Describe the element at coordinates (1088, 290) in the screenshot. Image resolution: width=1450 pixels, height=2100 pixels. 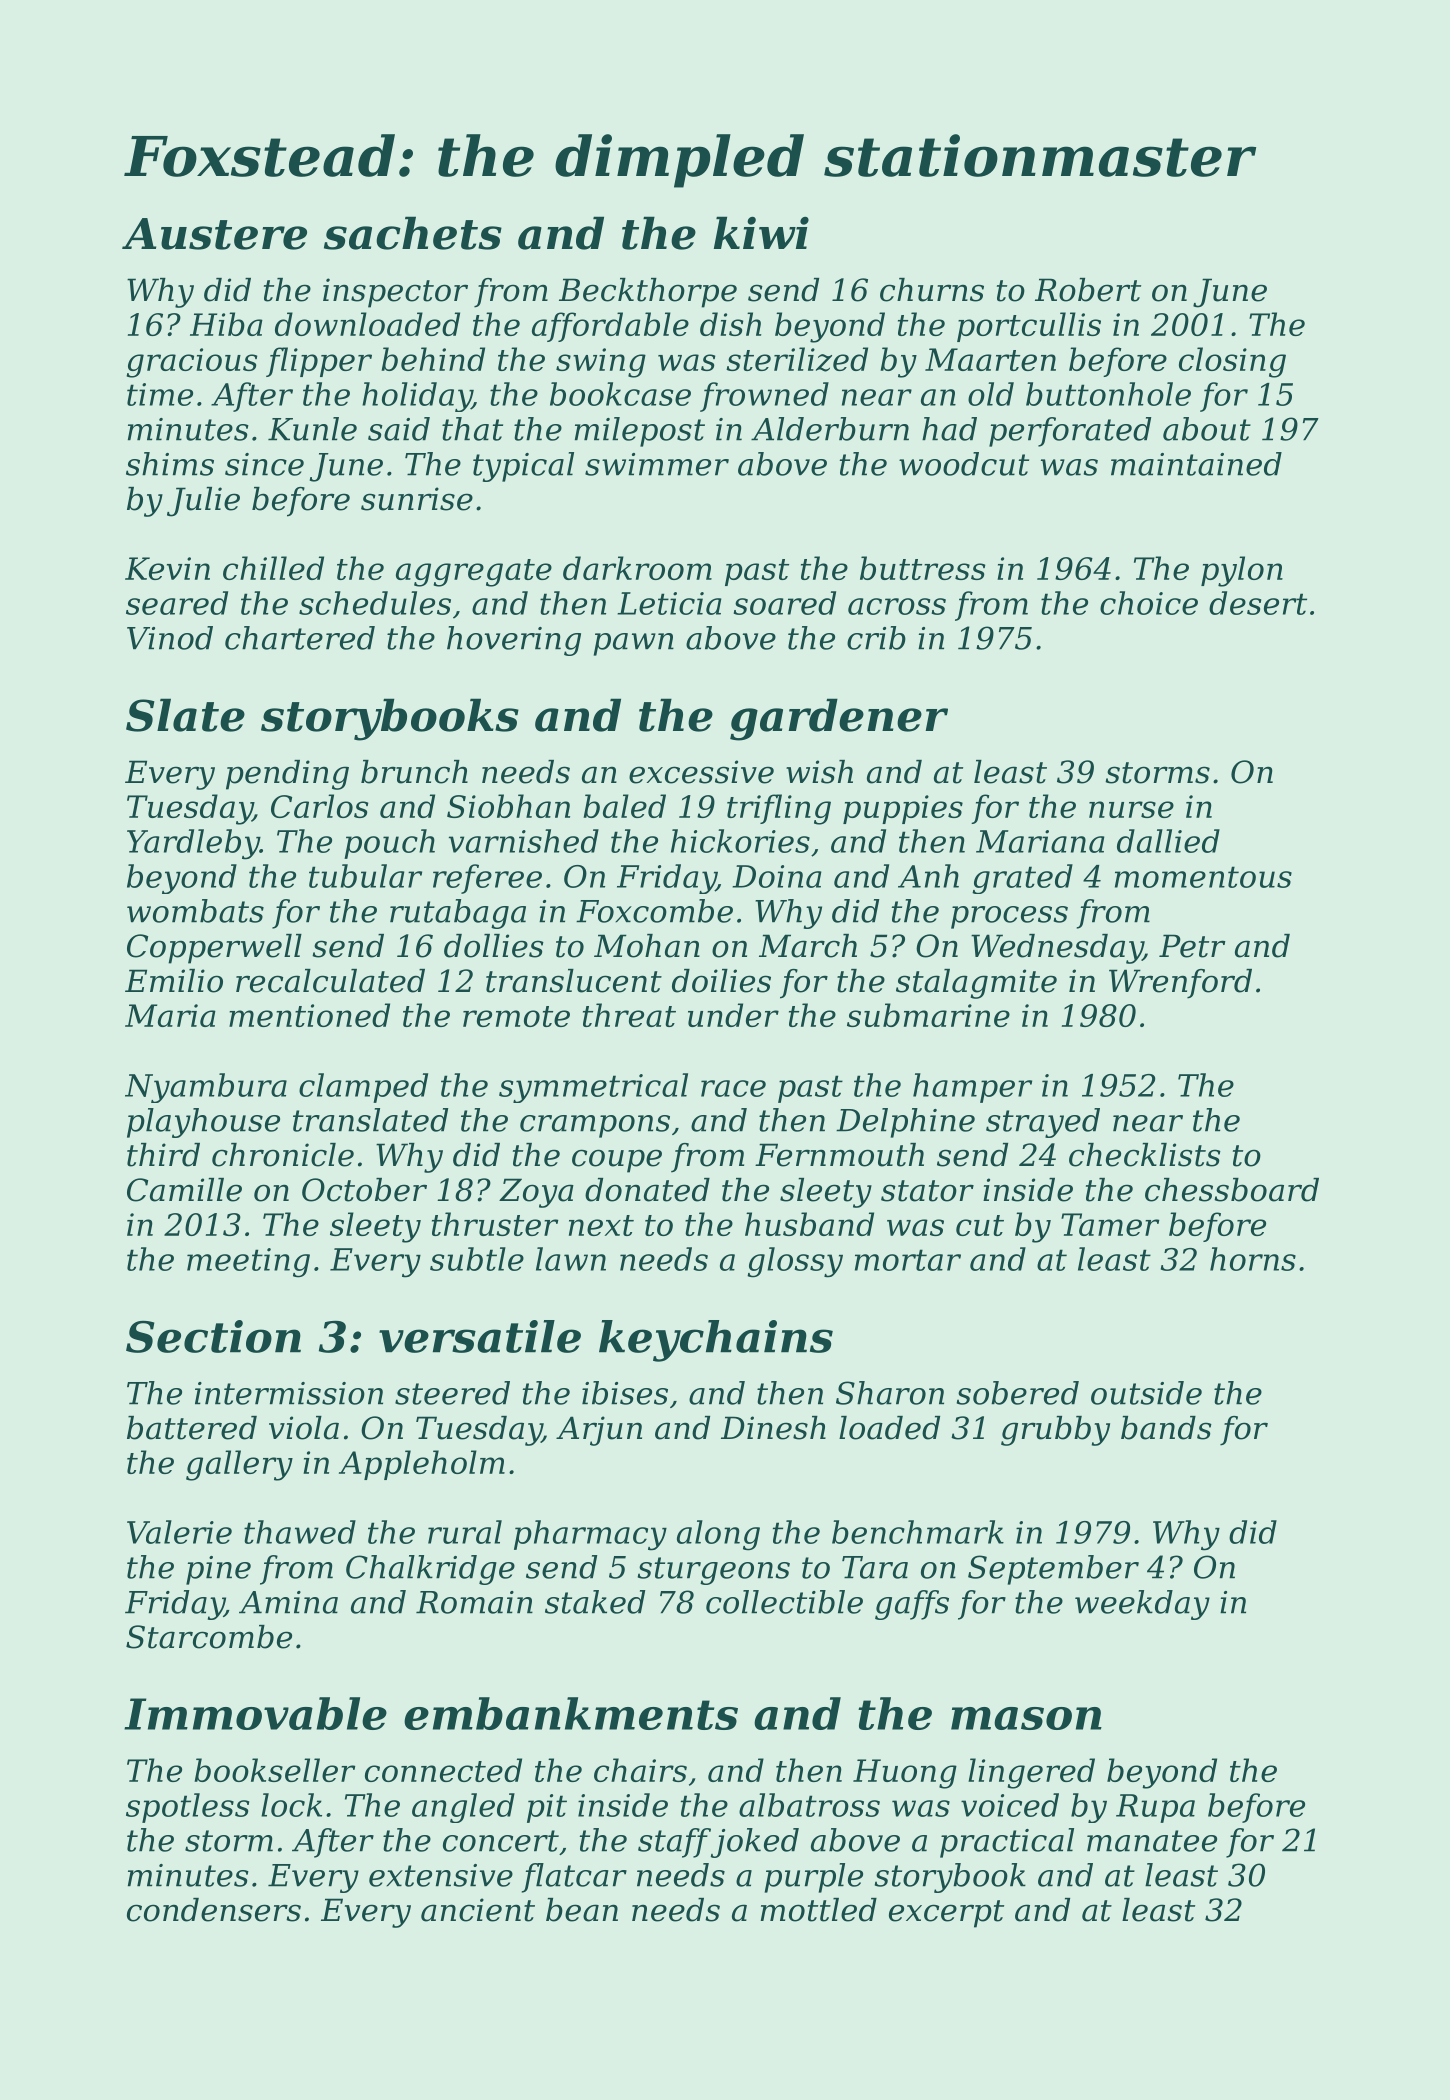
I see `Robert` at that location.
